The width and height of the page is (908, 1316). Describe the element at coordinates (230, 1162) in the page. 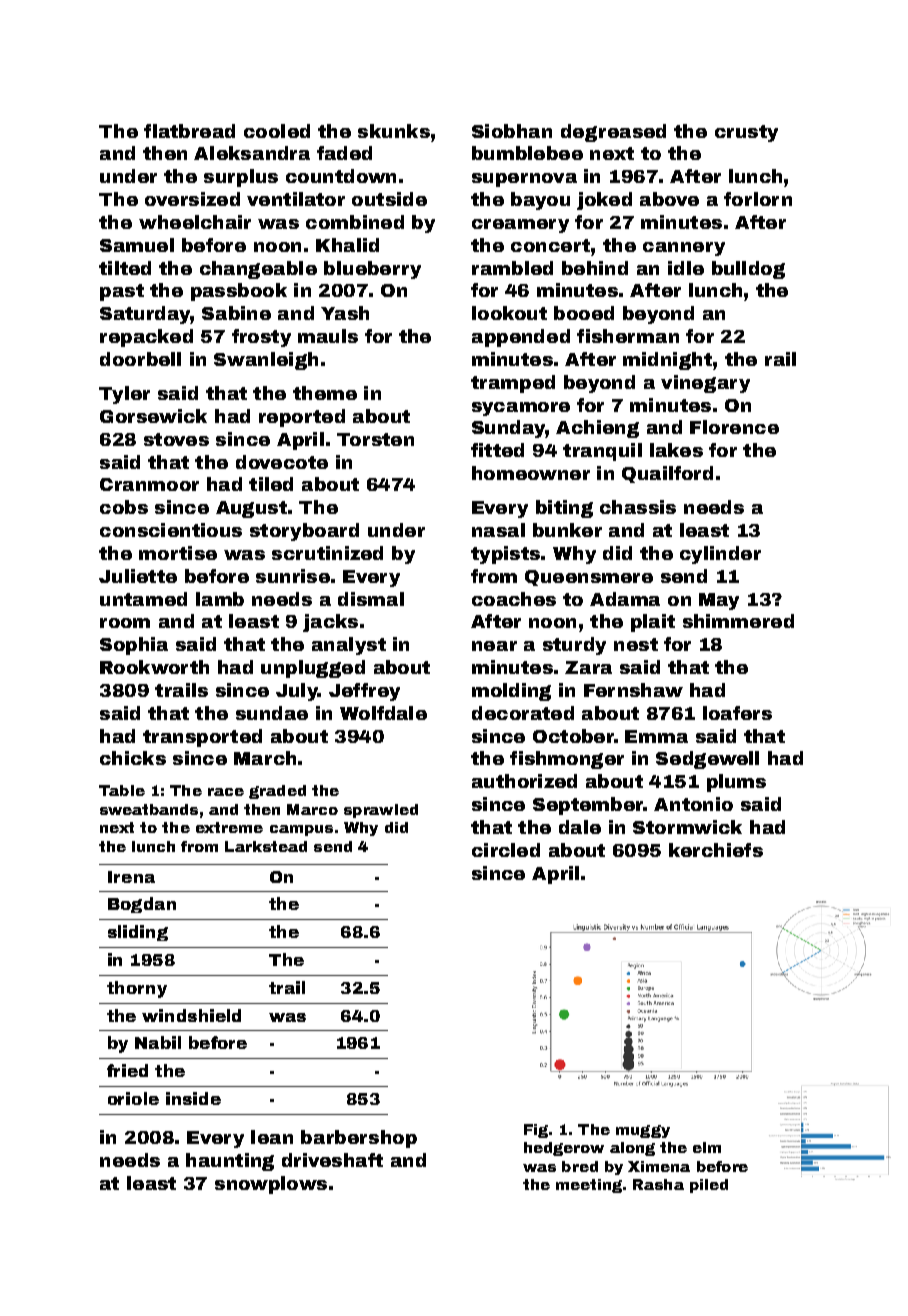

I see `haunting` at that location.
